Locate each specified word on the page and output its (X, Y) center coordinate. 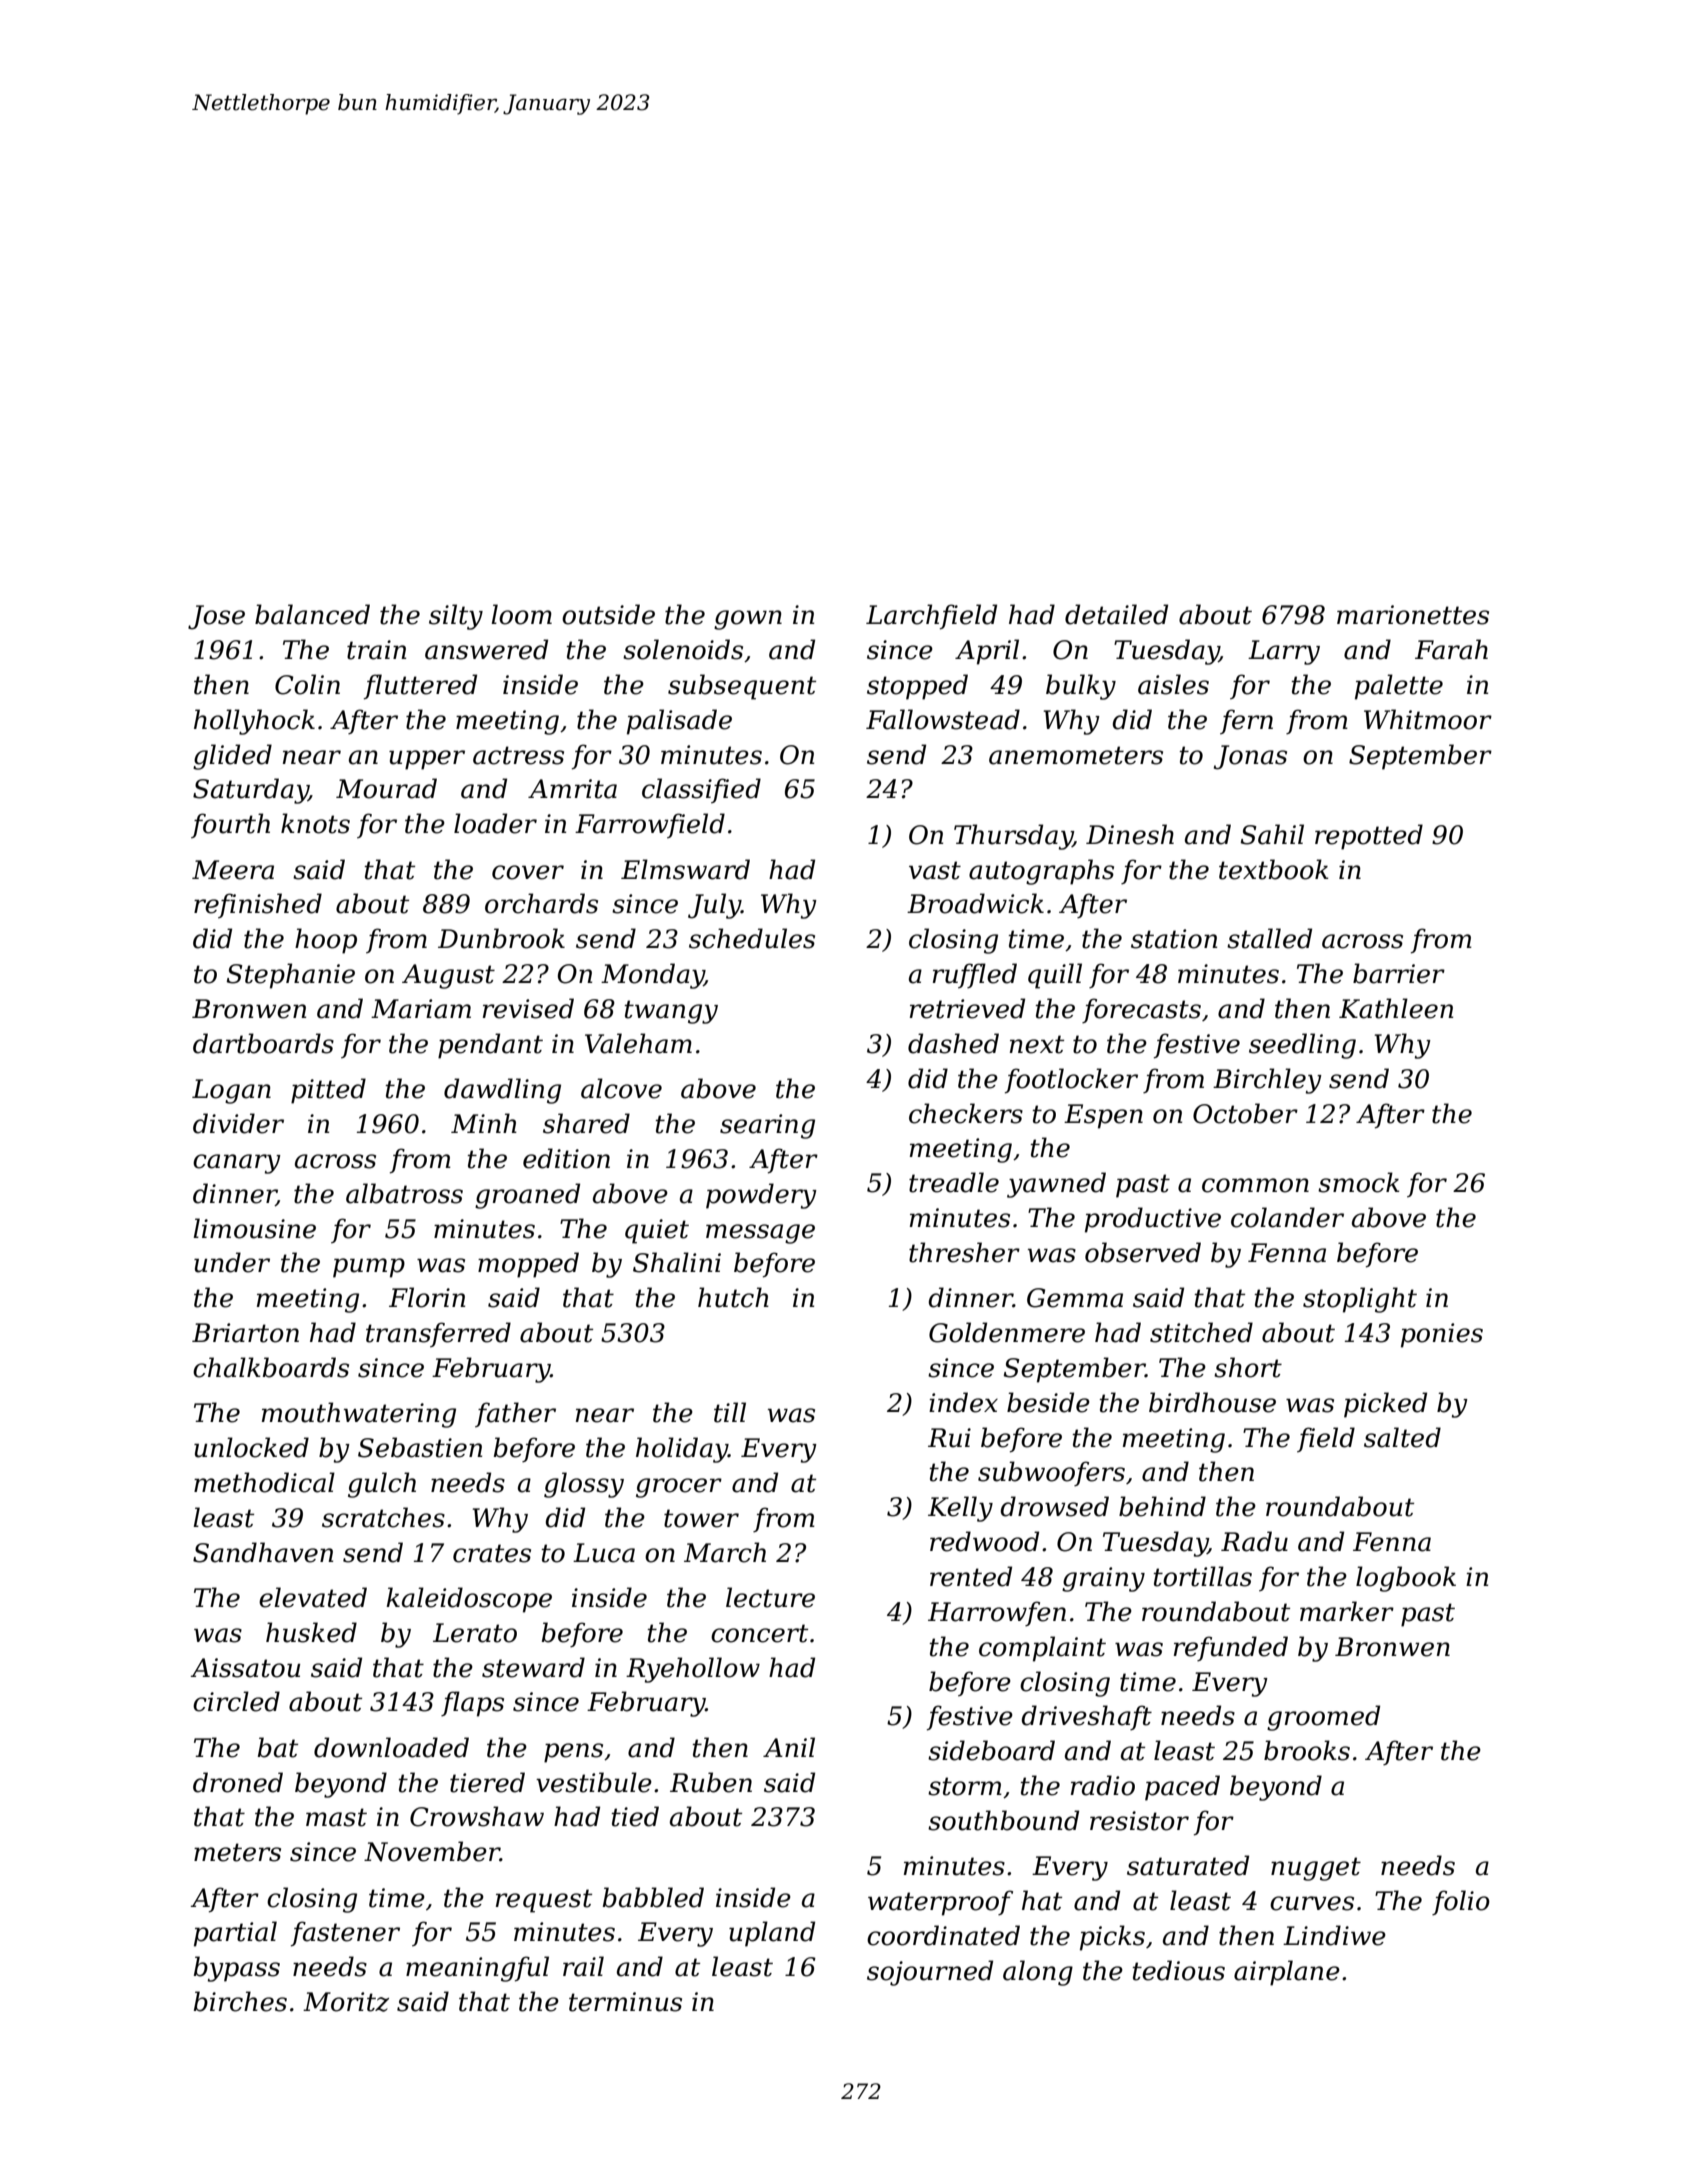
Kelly (960, 1509)
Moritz (346, 2002)
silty (456, 617)
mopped (528, 1265)
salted (1402, 1437)
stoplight (1360, 1300)
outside (608, 614)
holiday (682, 1450)
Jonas (1250, 757)
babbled (653, 1897)
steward (533, 1667)
